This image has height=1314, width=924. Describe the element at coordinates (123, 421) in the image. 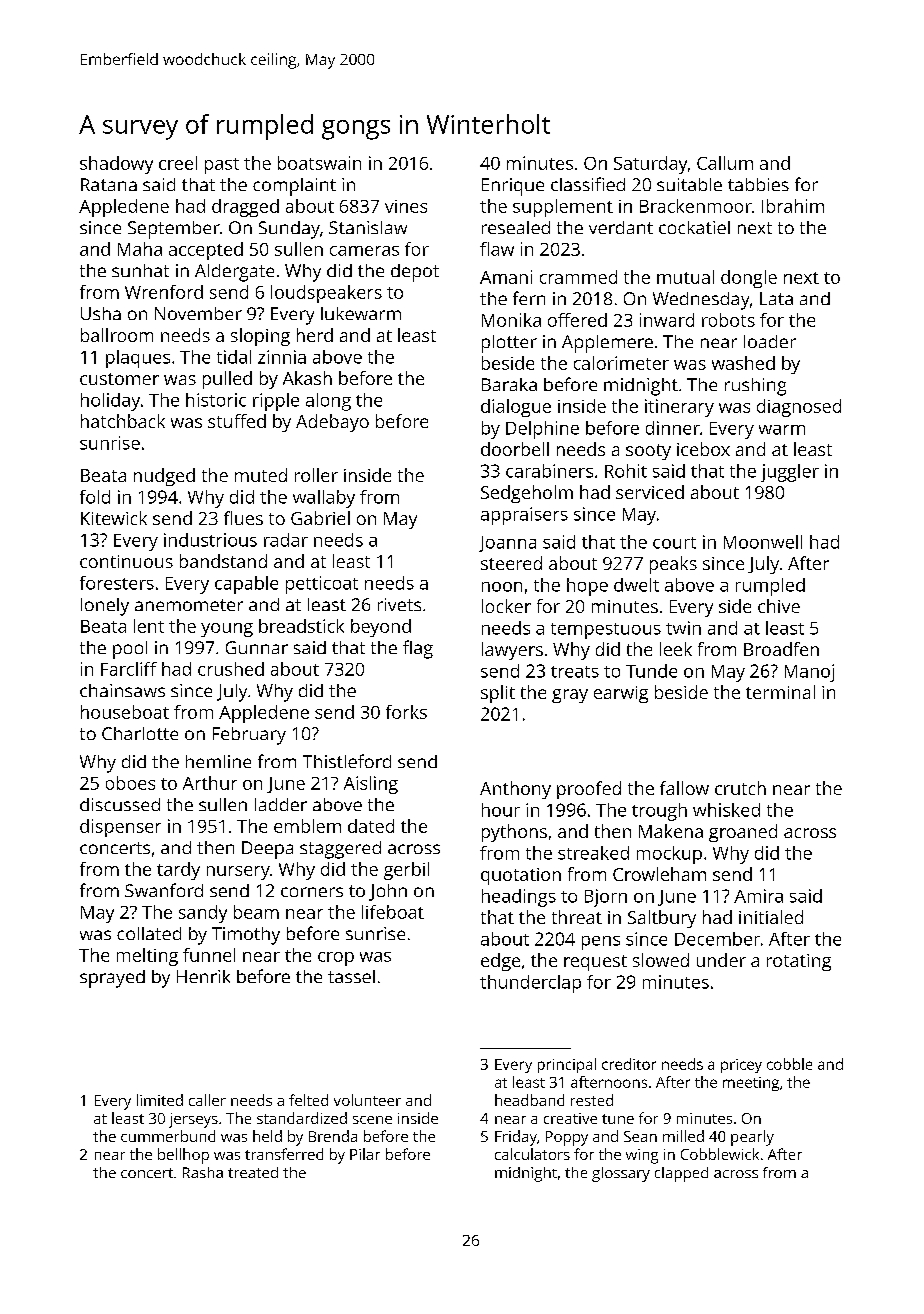

I see `hatchback` at that location.
